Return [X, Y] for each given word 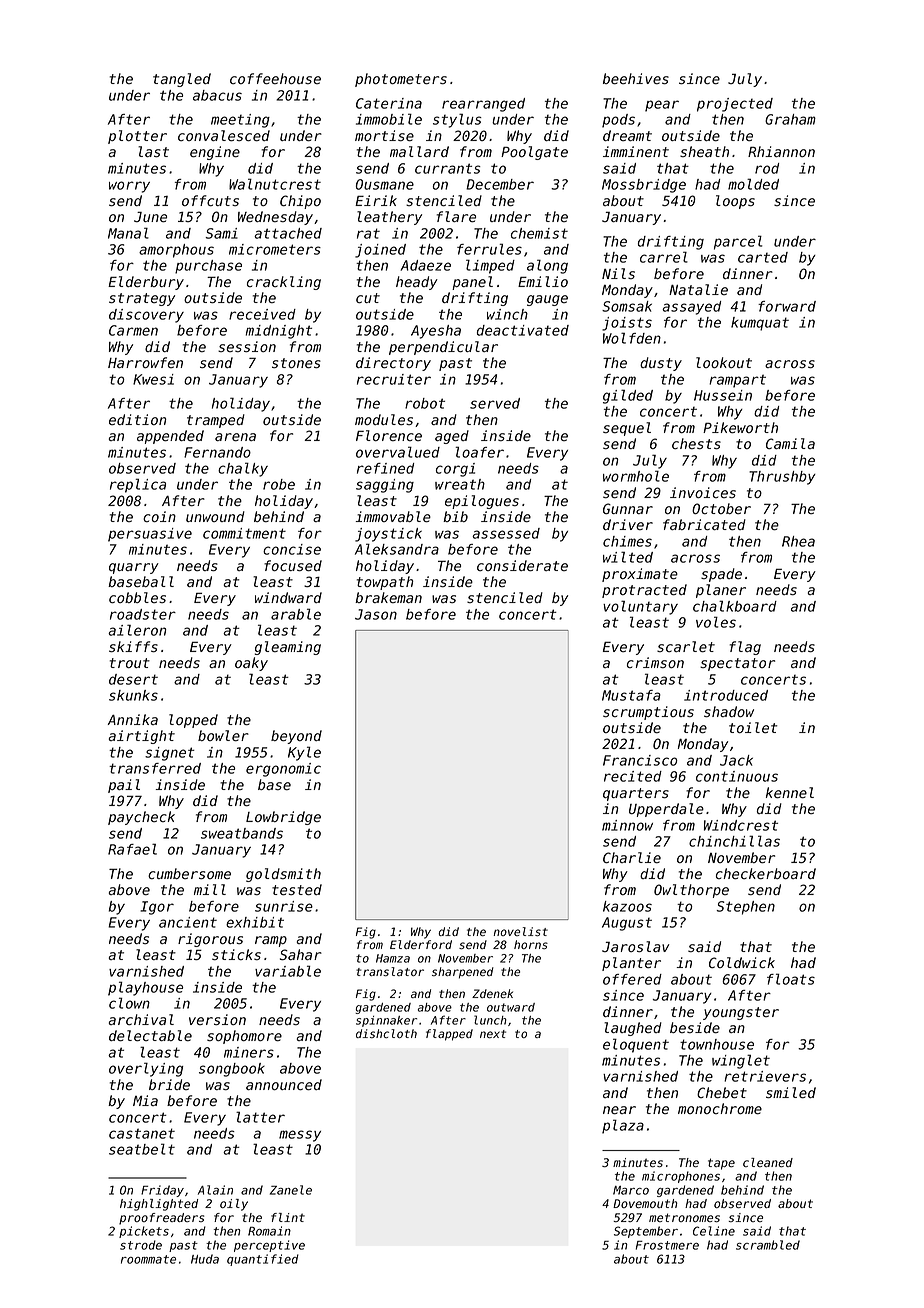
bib [455, 516]
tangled [182, 80]
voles [716, 622]
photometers [401, 80]
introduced [726, 695]
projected [735, 105]
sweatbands [242, 833]
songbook [232, 1070]
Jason [376, 614]
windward [288, 597]
